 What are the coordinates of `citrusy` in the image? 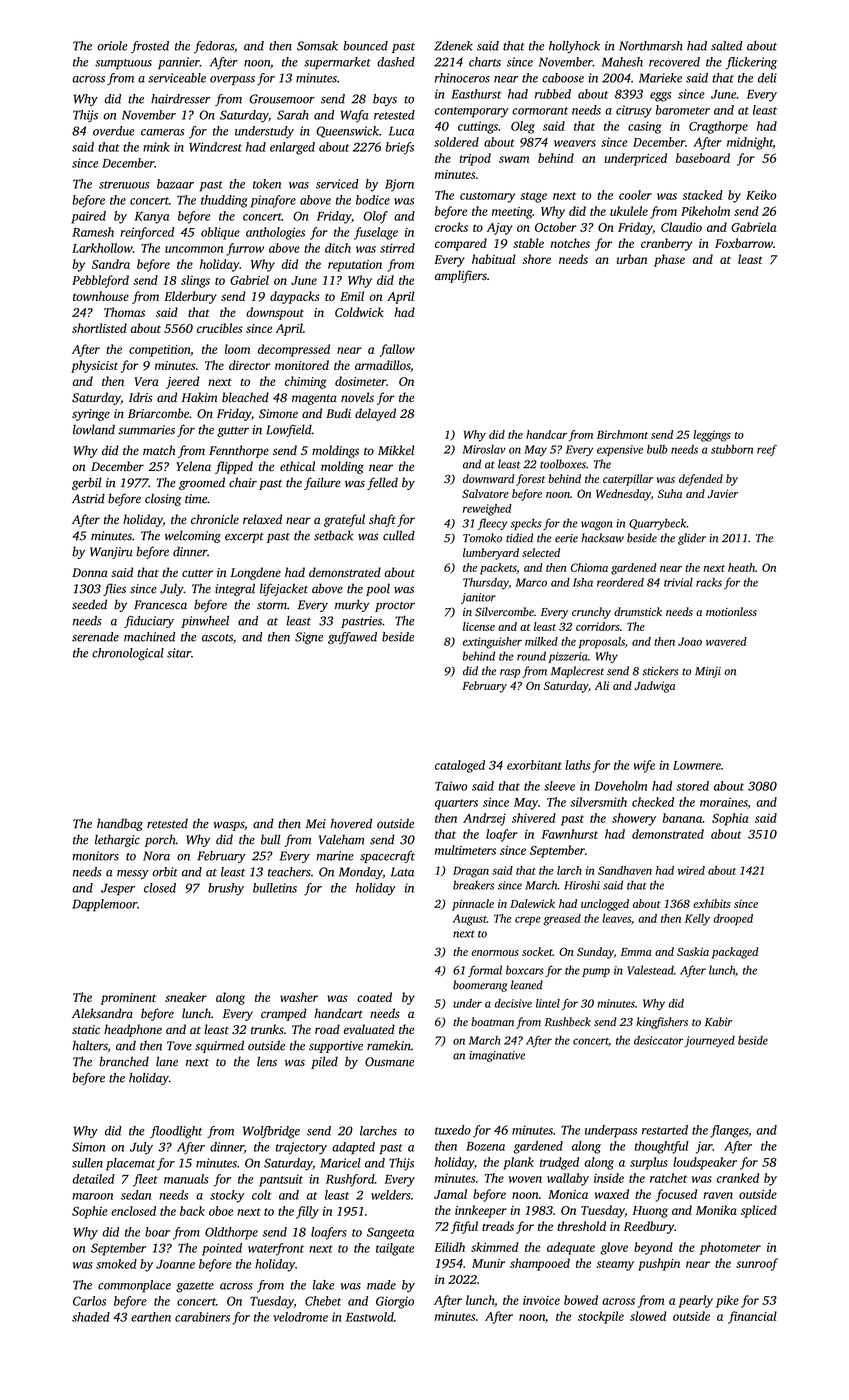 It's located at (634, 111).
